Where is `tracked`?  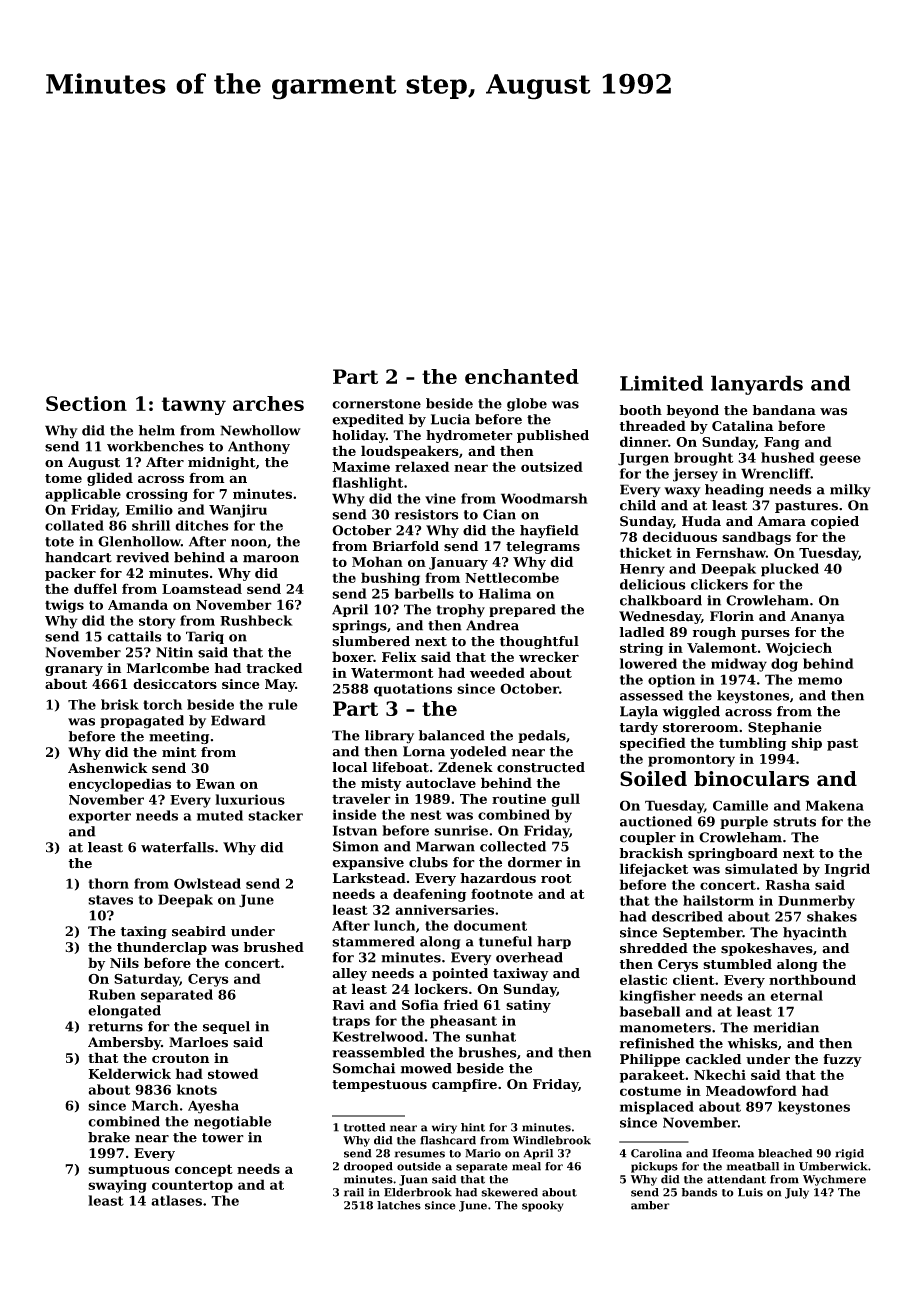 tracked is located at coordinates (274, 668).
